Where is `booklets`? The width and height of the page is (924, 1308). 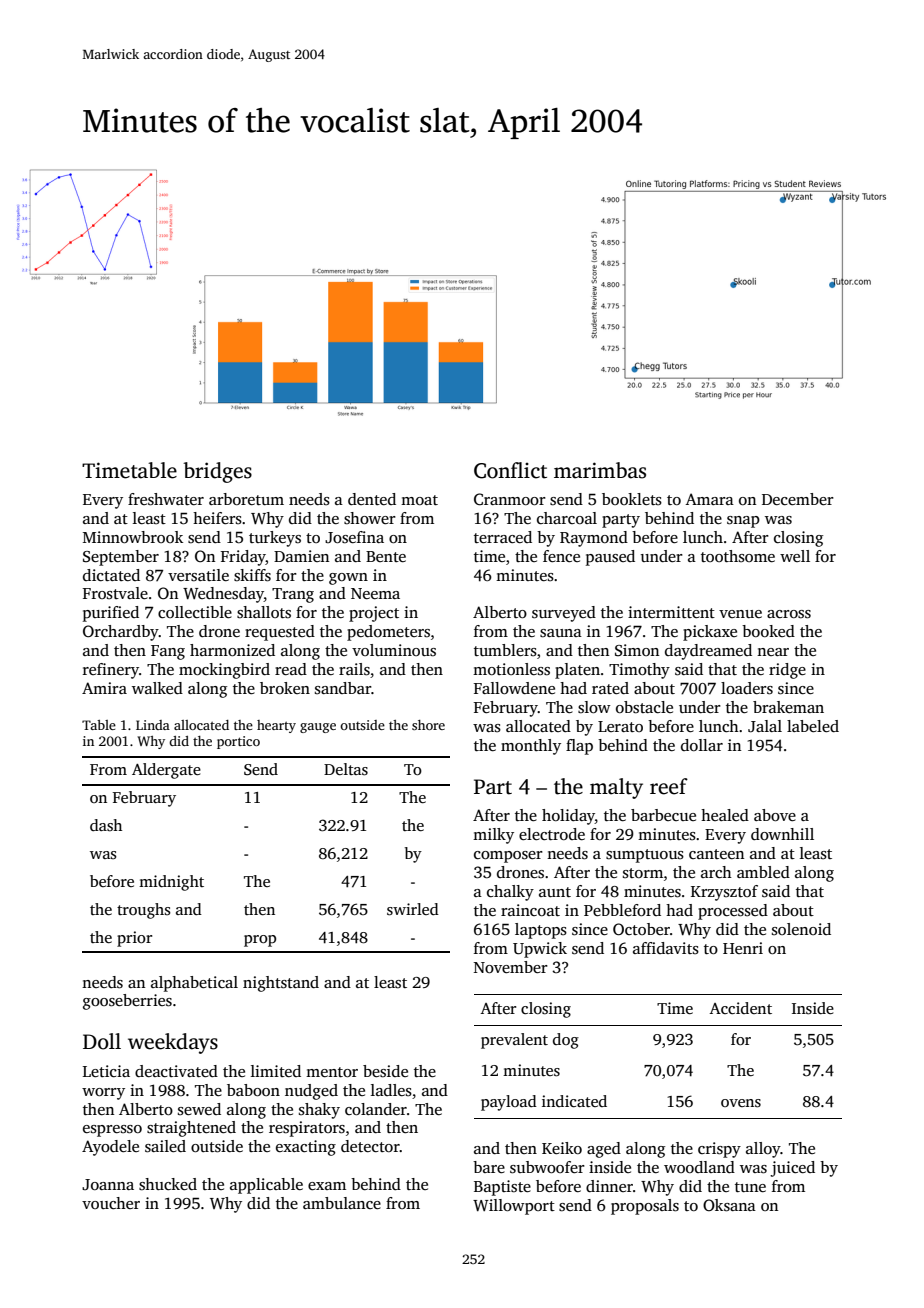 booklets is located at coordinates (632, 499).
